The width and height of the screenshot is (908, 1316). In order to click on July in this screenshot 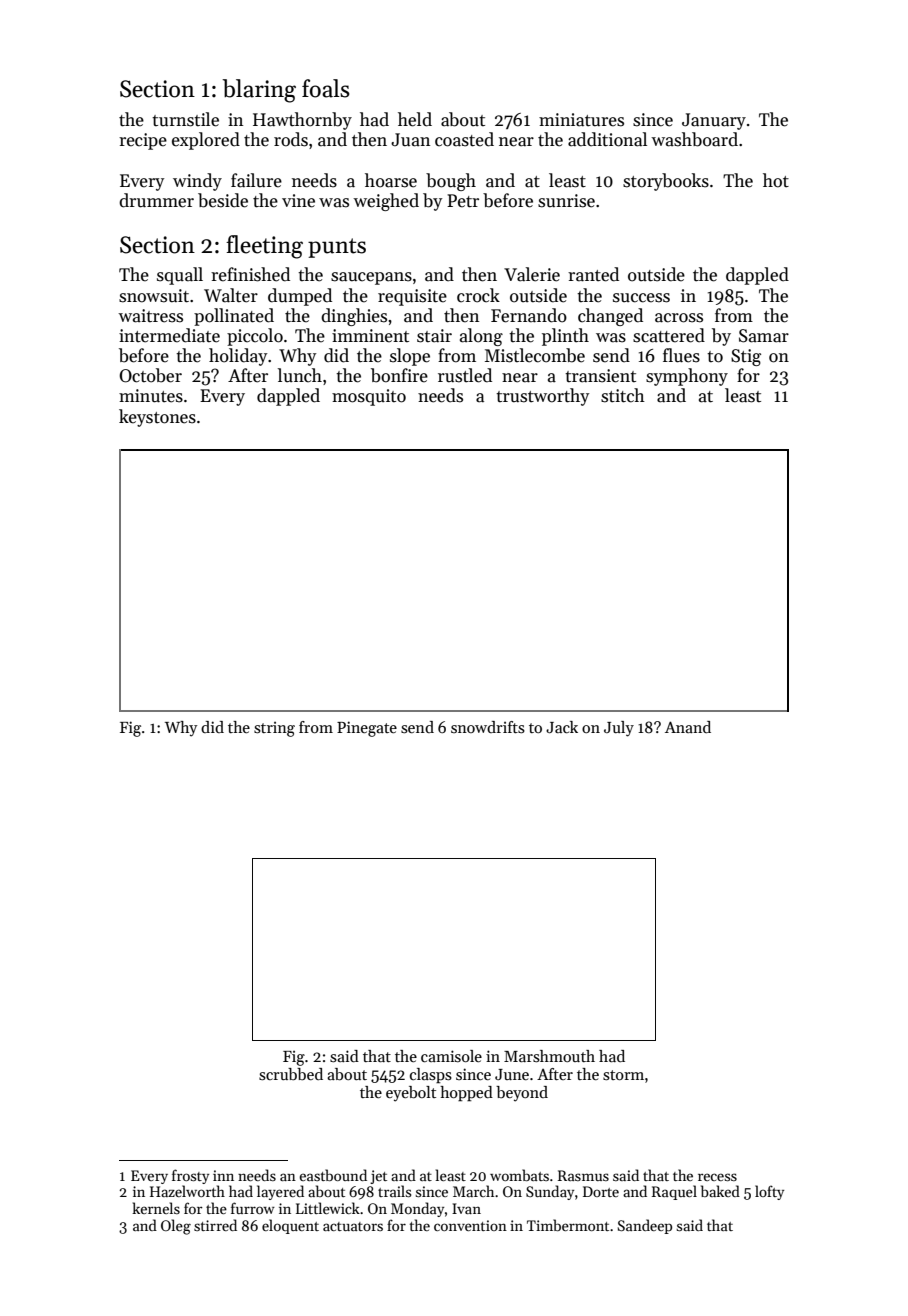, I will do `click(619, 729)`.
